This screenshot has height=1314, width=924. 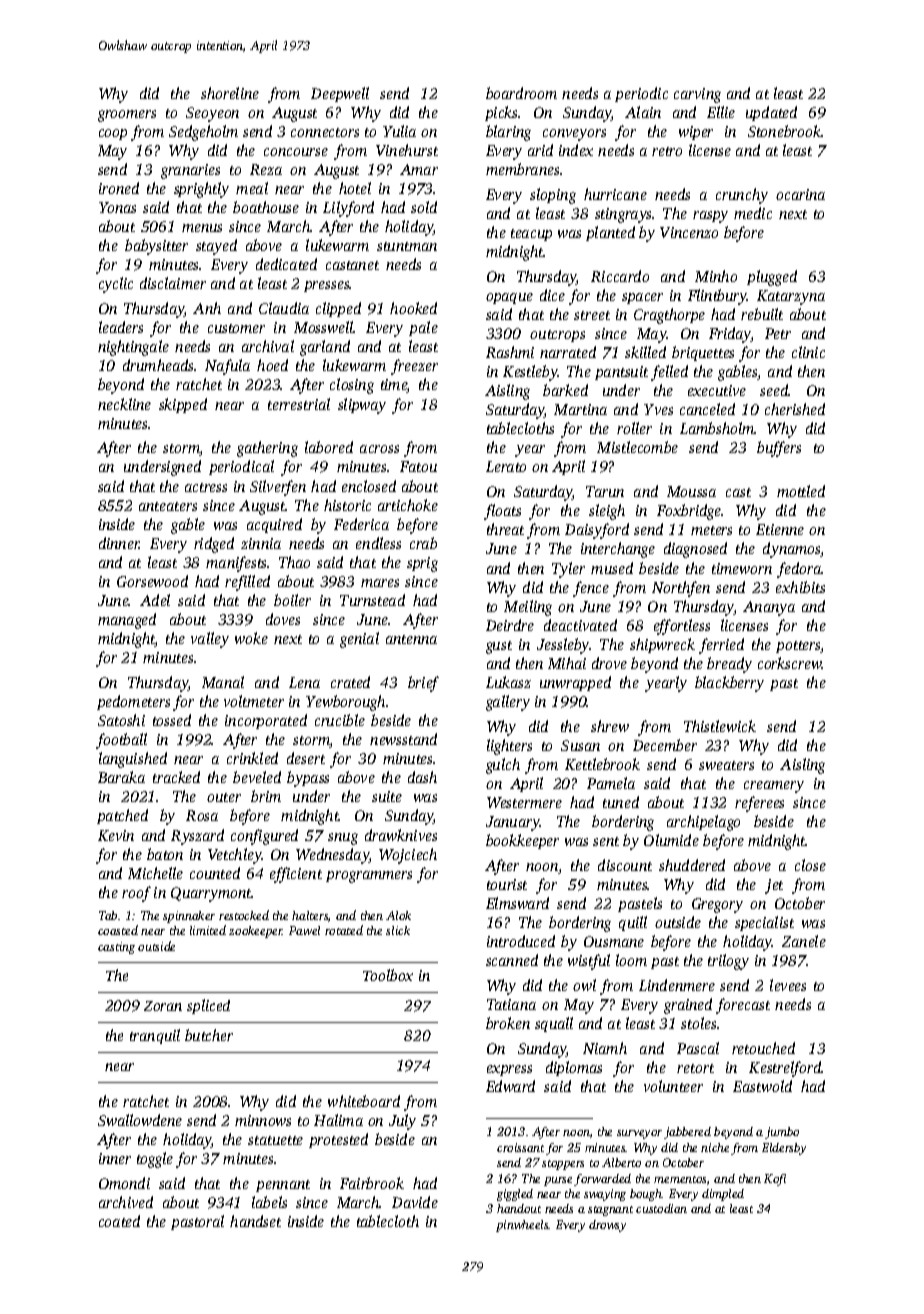 What do you see at coordinates (206, 487) in the screenshot?
I see `actress` at bounding box center [206, 487].
